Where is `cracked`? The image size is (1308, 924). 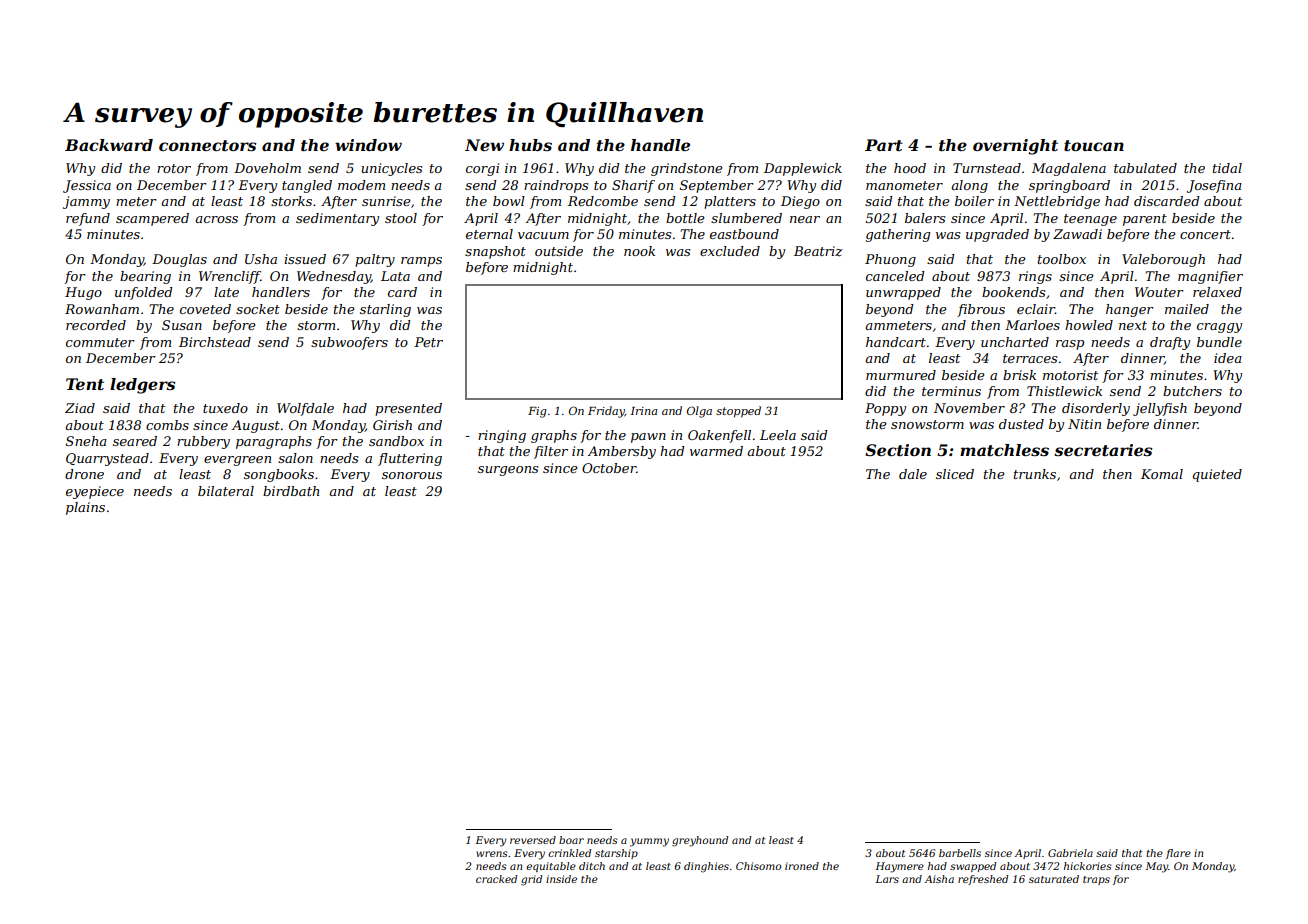
cracked is located at coordinates (496, 879).
